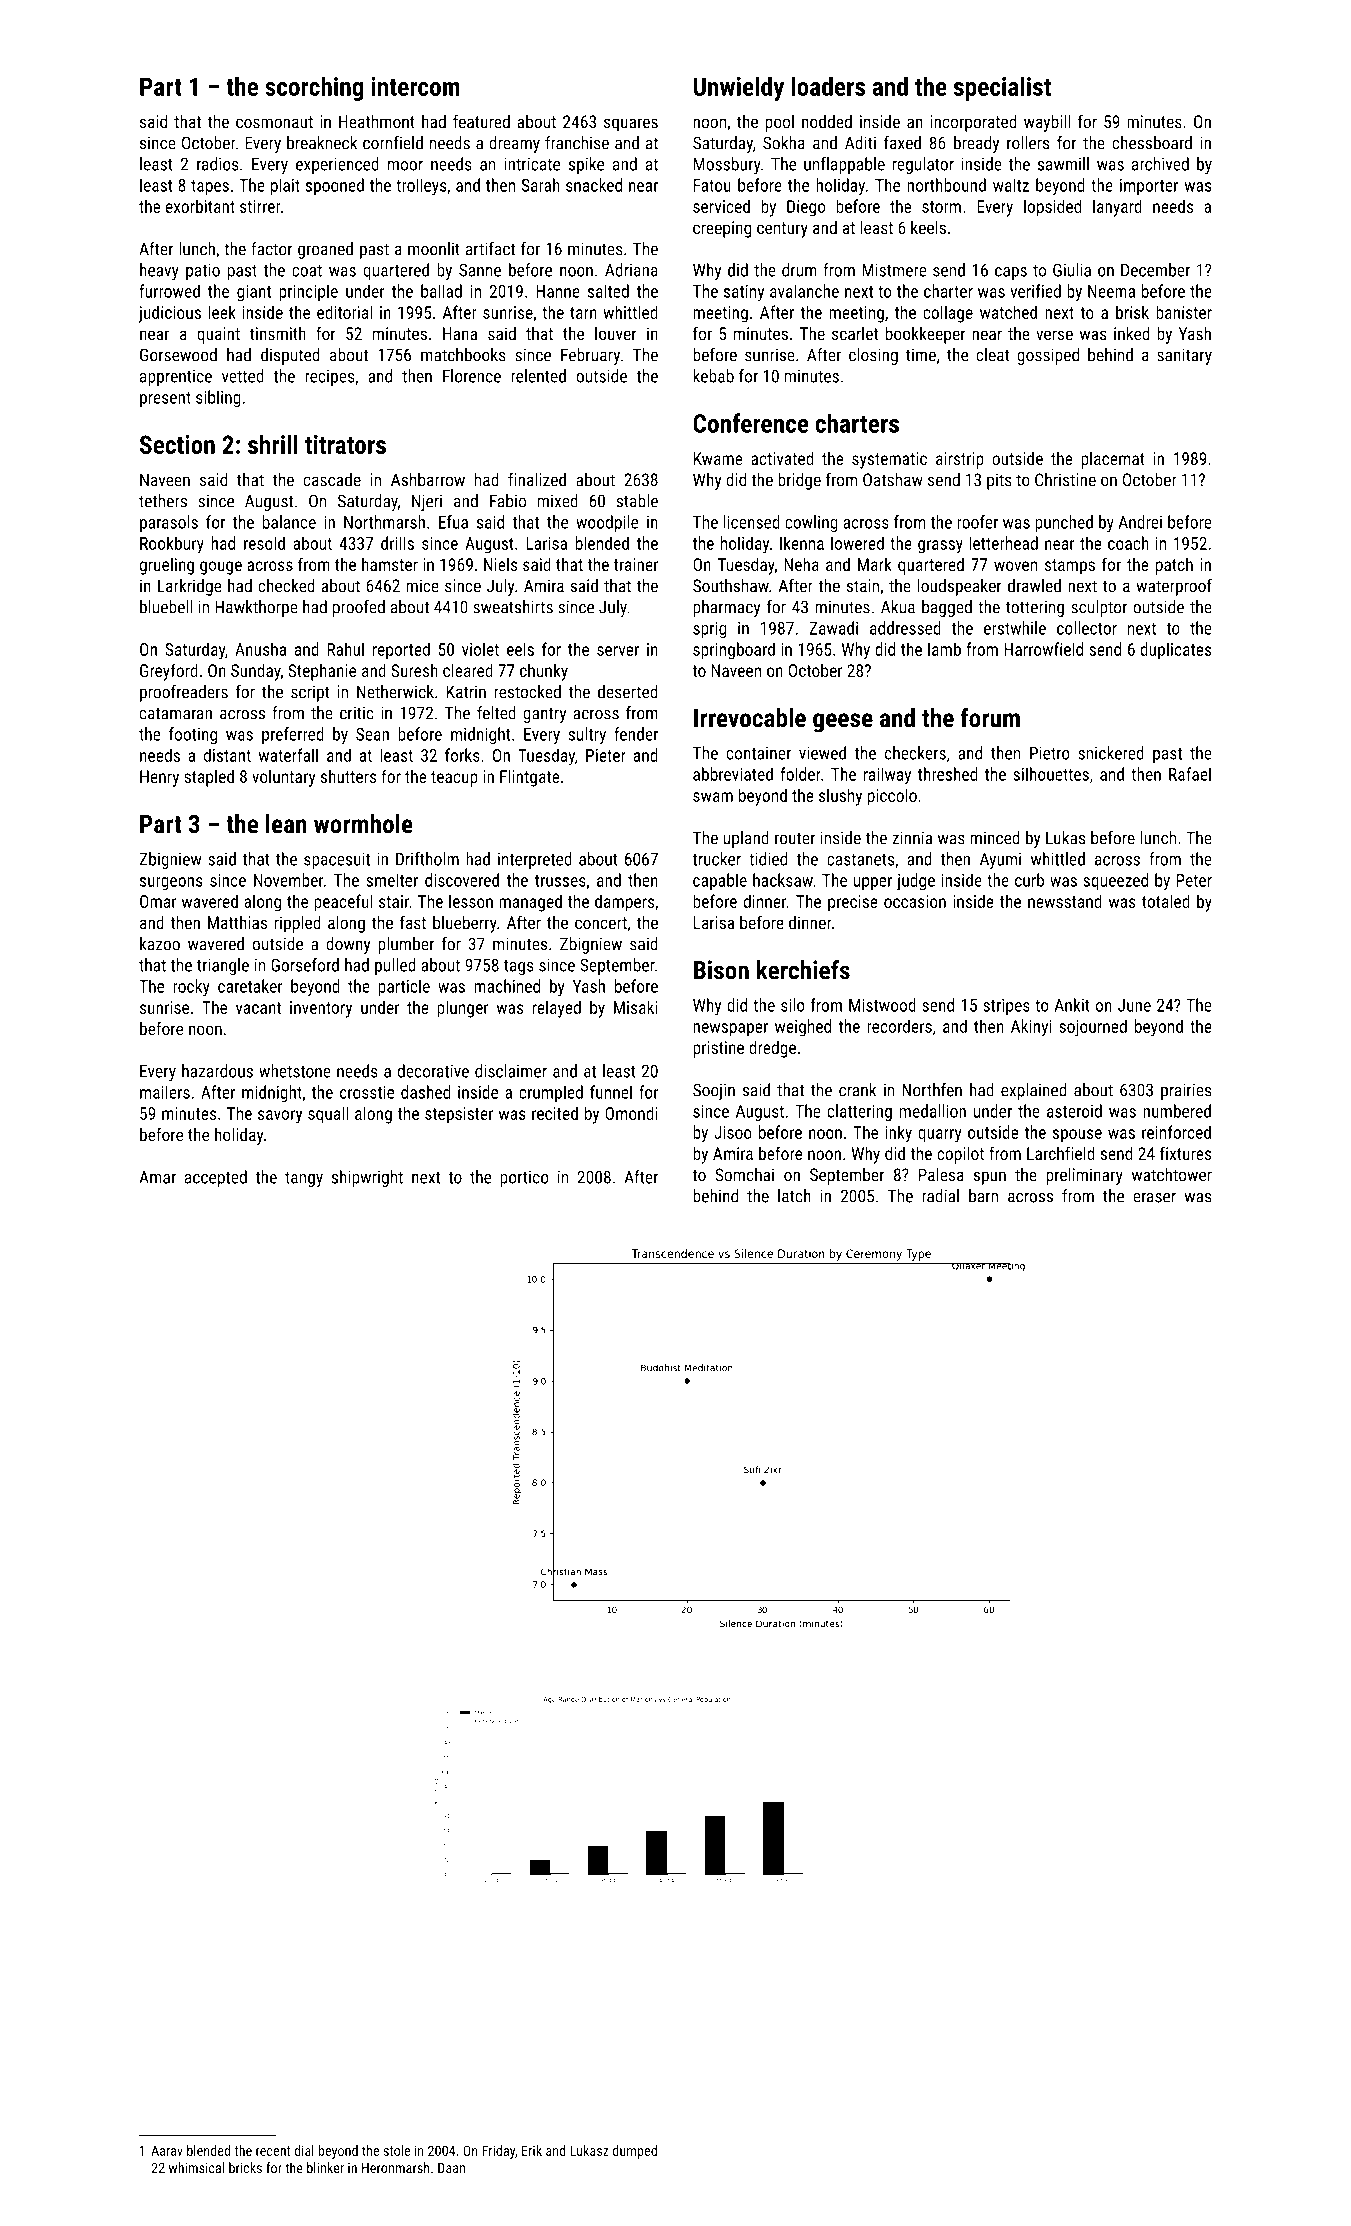  I want to click on squares, so click(631, 125).
